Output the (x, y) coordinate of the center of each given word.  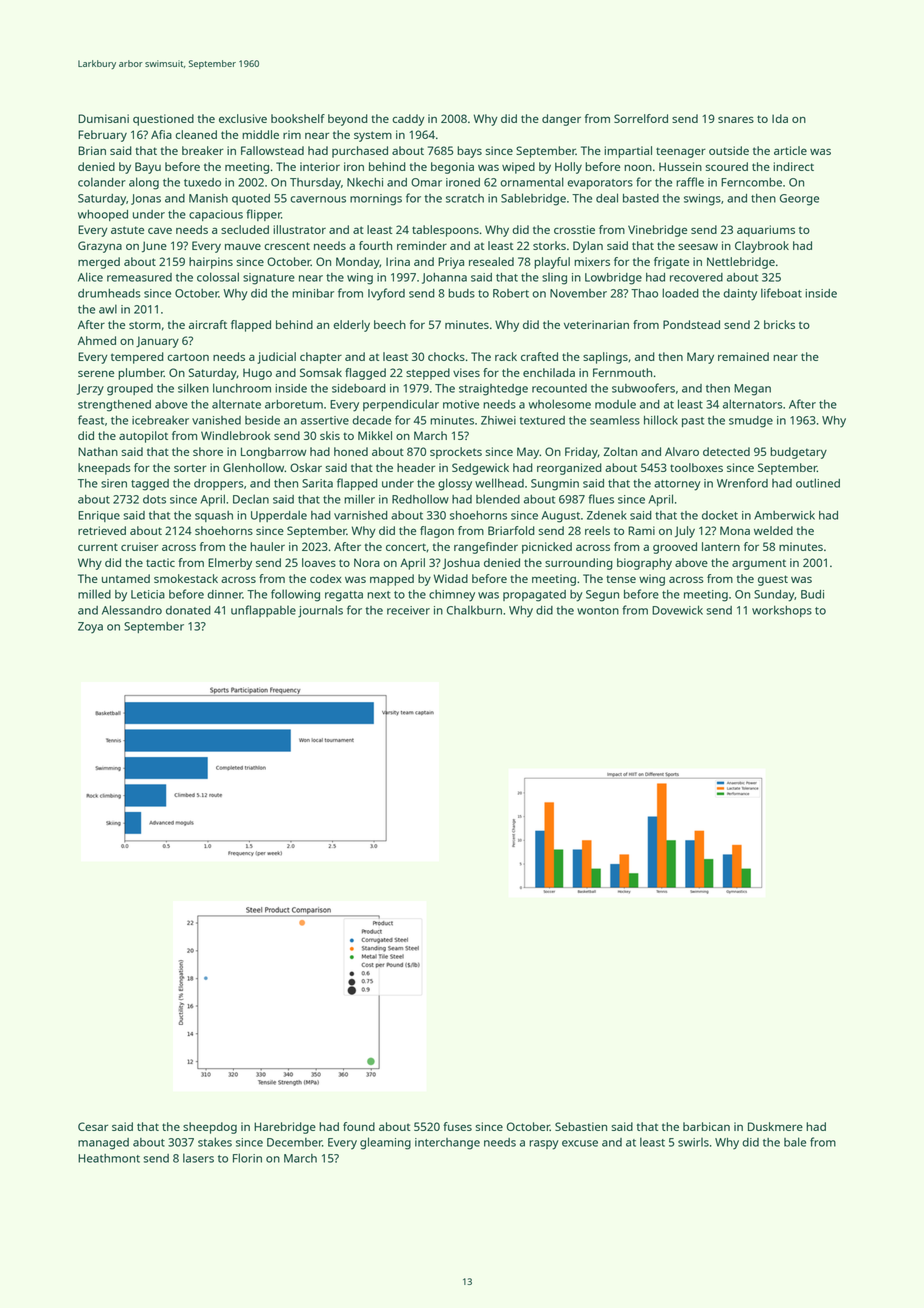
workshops (782, 611)
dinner (225, 594)
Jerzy (90, 390)
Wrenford (742, 483)
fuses (457, 1126)
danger (561, 120)
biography (644, 564)
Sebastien (581, 1126)
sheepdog (210, 1128)
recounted (559, 388)
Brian (92, 150)
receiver (408, 610)
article (790, 150)
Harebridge (285, 1128)
